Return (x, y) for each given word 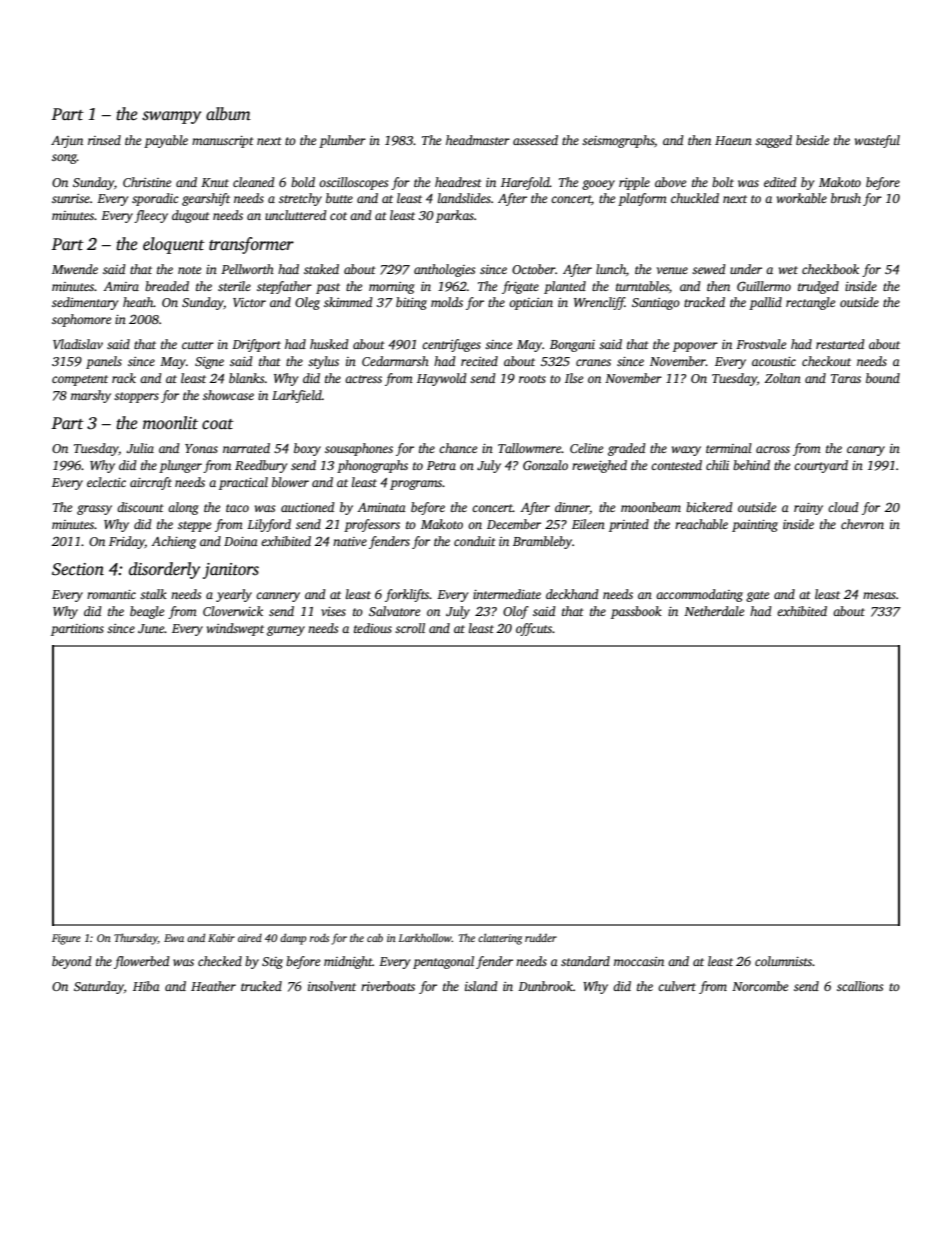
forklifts (407, 595)
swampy (171, 117)
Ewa (174, 938)
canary (866, 451)
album (228, 114)
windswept (235, 629)
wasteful (877, 141)
